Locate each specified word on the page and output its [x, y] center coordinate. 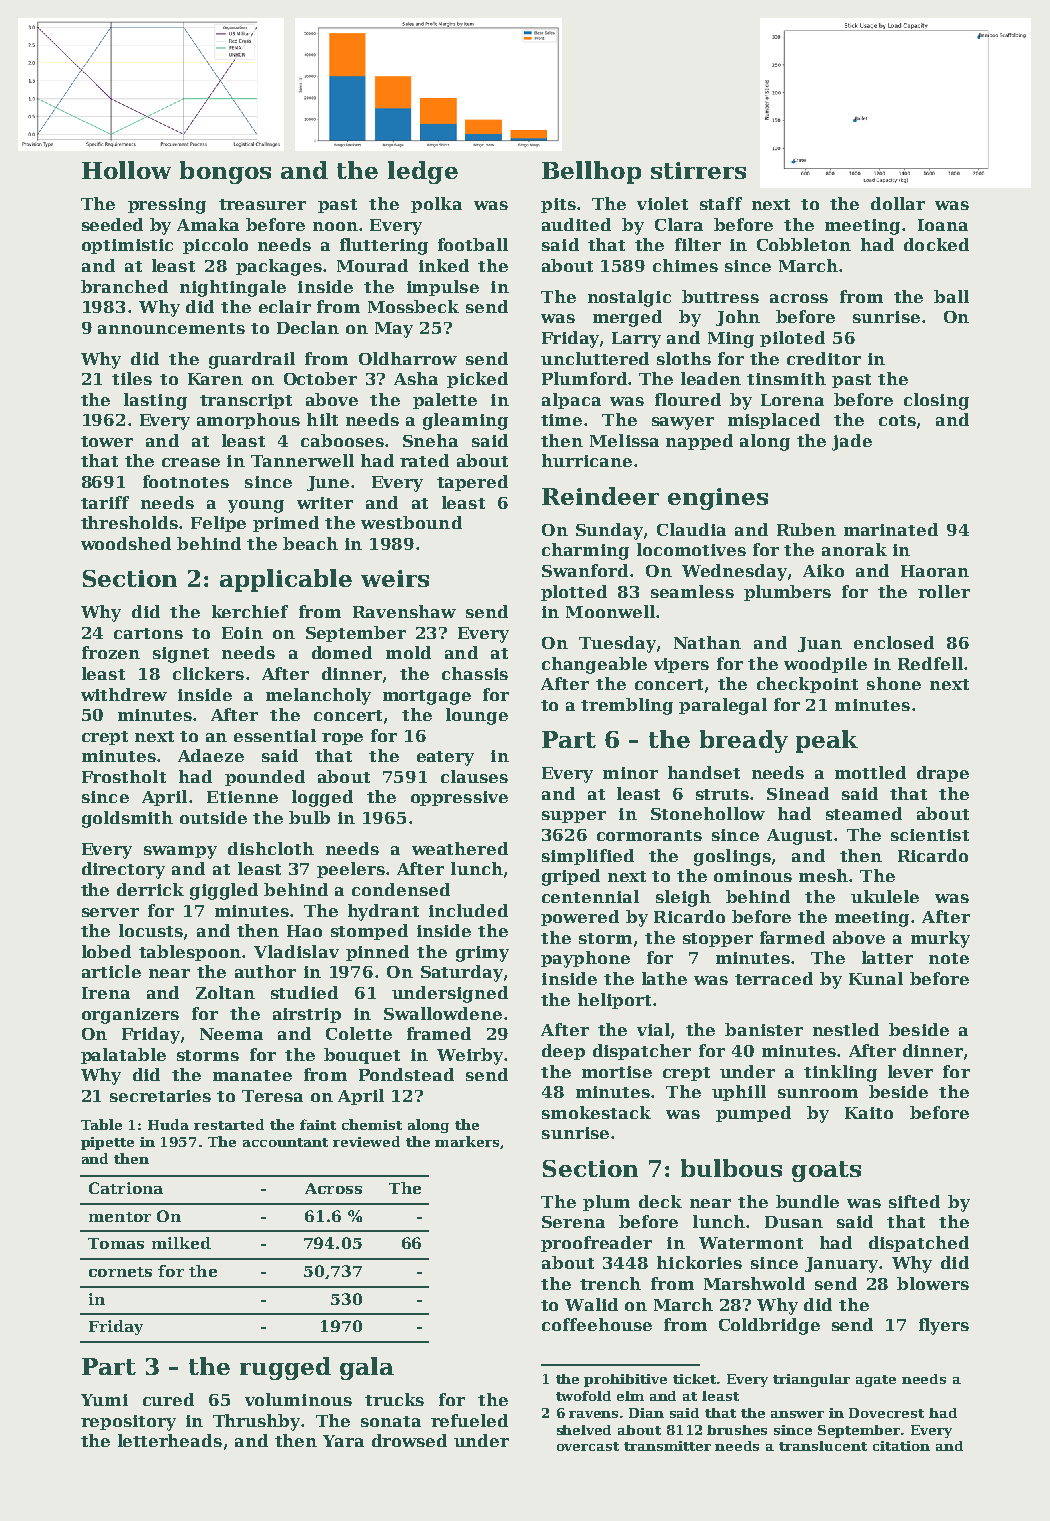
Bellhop [591, 172]
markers [467, 1141]
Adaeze [211, 755]
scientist [930, 835]
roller [944, 591]
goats [826, 1171]
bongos [225, 172]
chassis [475, 673]
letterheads [170, 1440]
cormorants [649, 835]
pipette [107, 1143]
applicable [286, 580]
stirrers [698, 170]
